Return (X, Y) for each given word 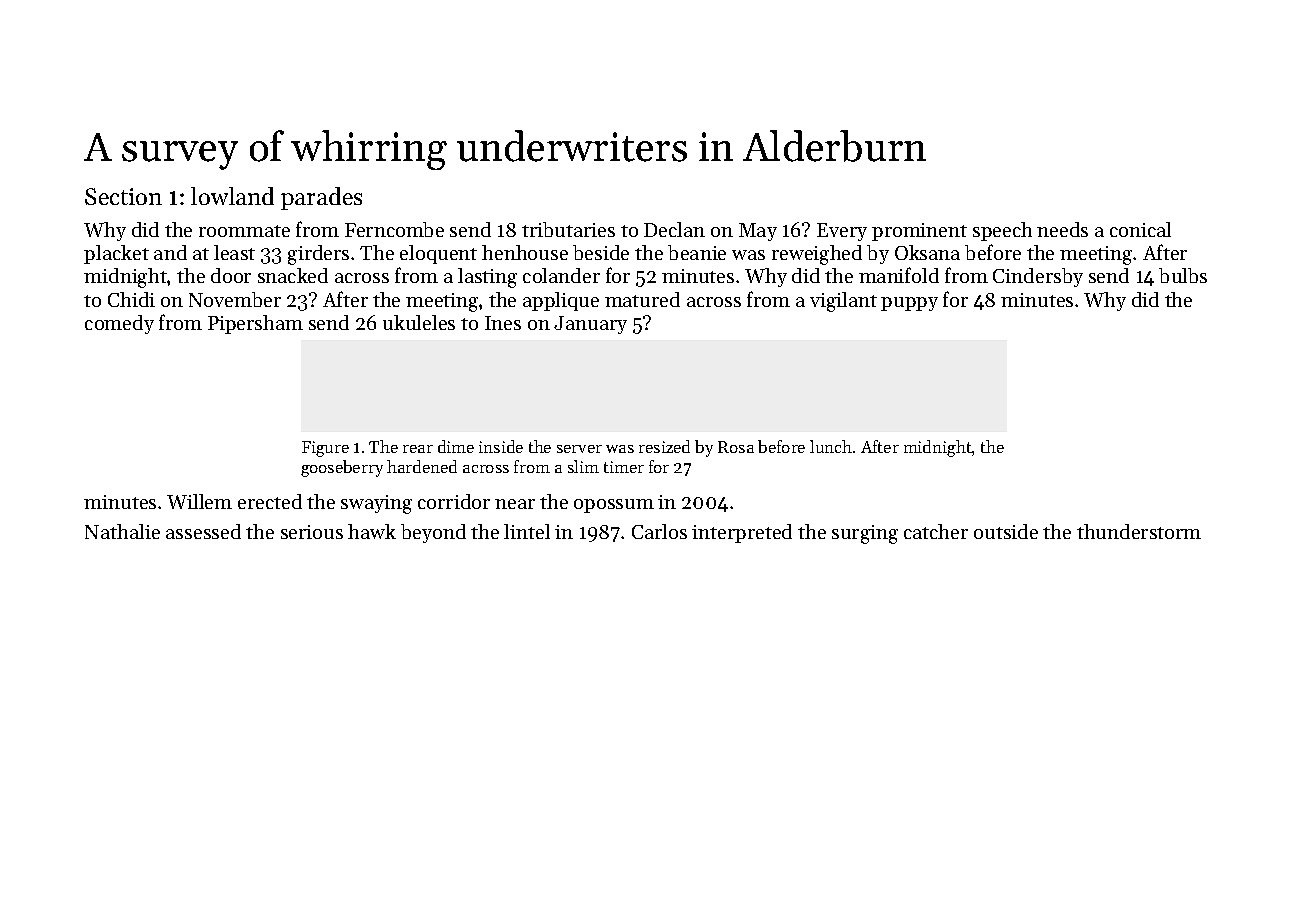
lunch (831, 446)
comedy (119, 324)
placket (116, 254)
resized (664, 446)
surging (865, 534)
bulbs (1183, 275)
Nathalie (122, 531)
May (758, 232)
